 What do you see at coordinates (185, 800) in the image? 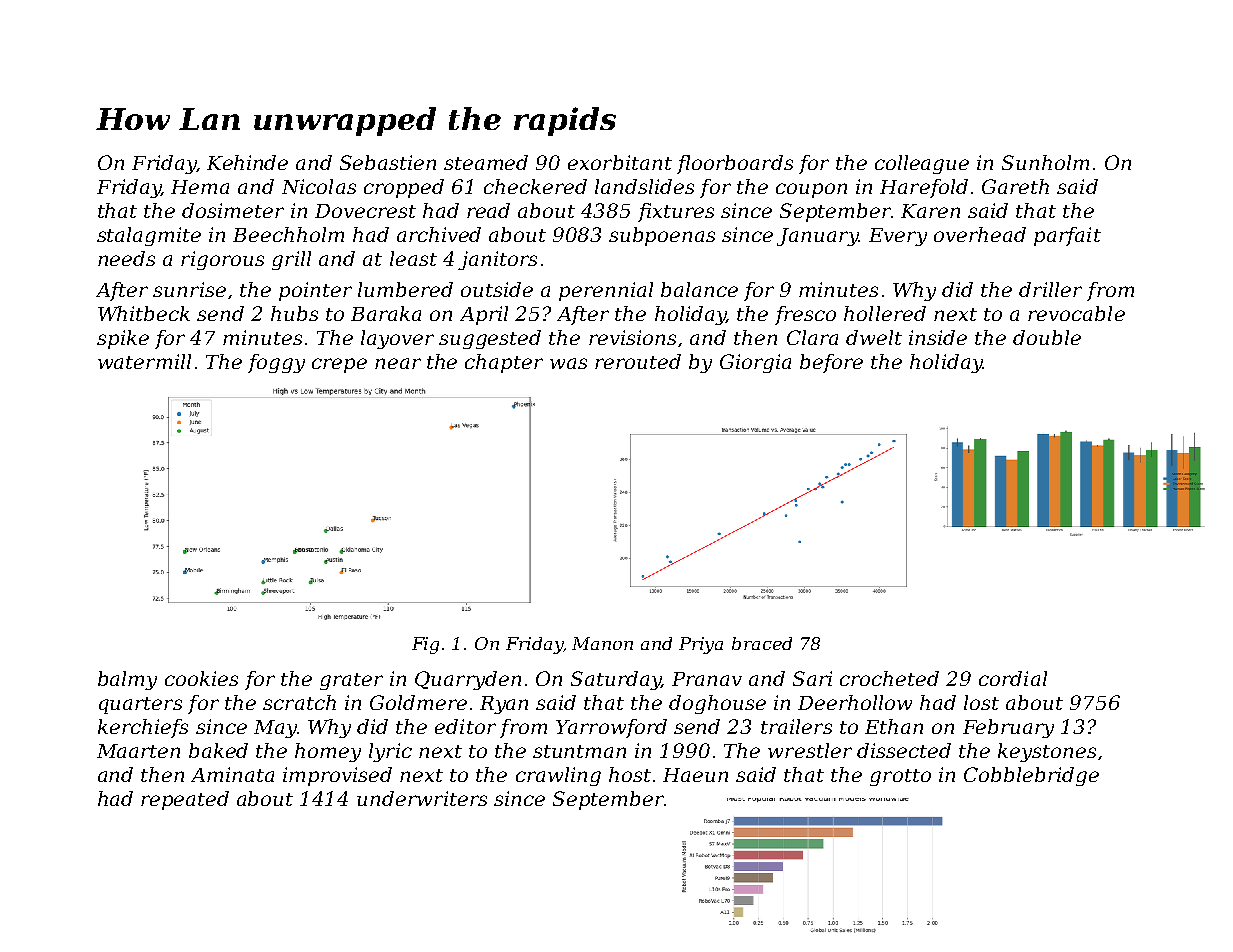
I see `repeated` at bounding box center [185, 800].
